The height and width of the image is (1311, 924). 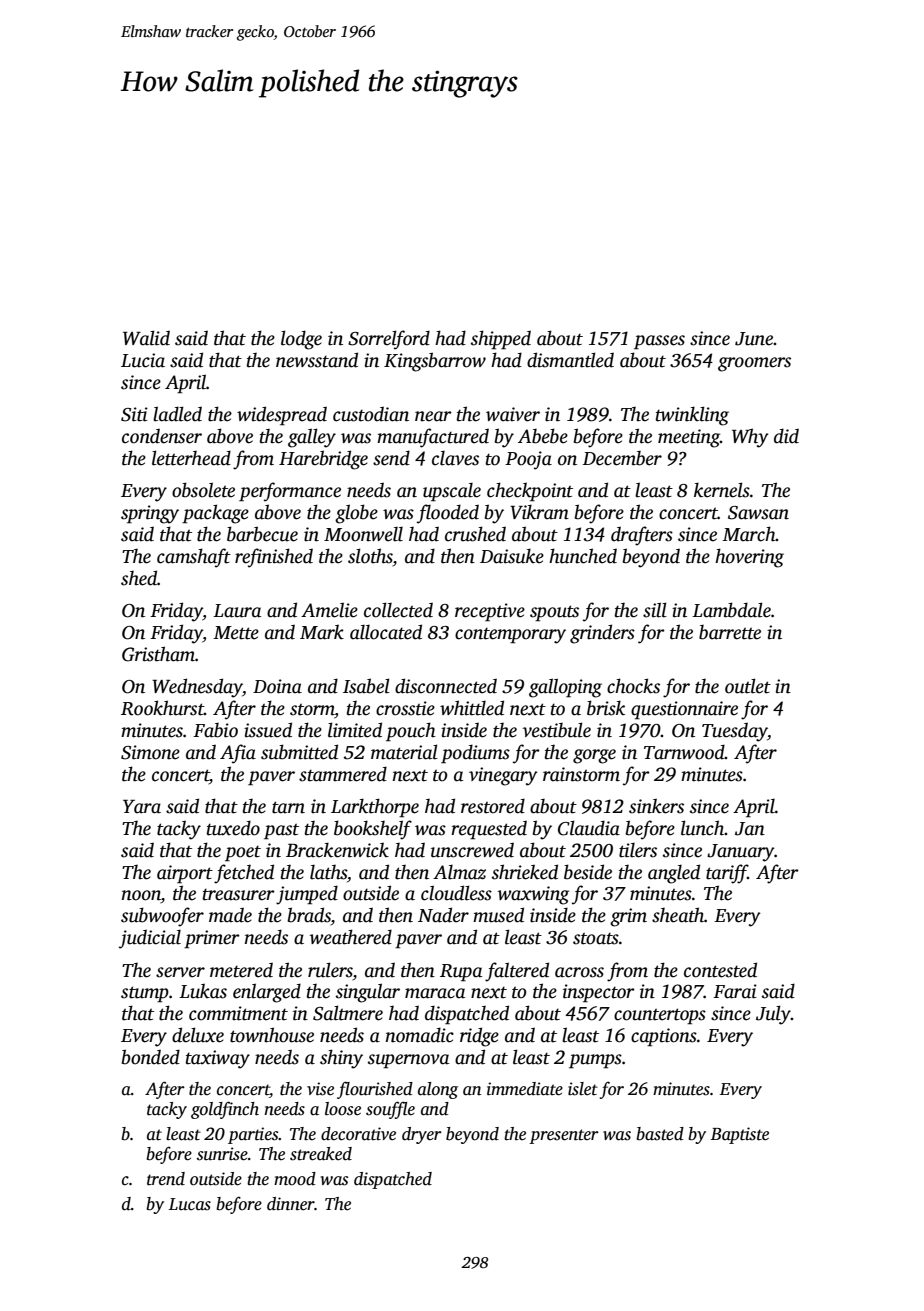 What do you see at coordinates (358, 1134) in the image?
I see `decorative` at bounding box center [358, 1134].
